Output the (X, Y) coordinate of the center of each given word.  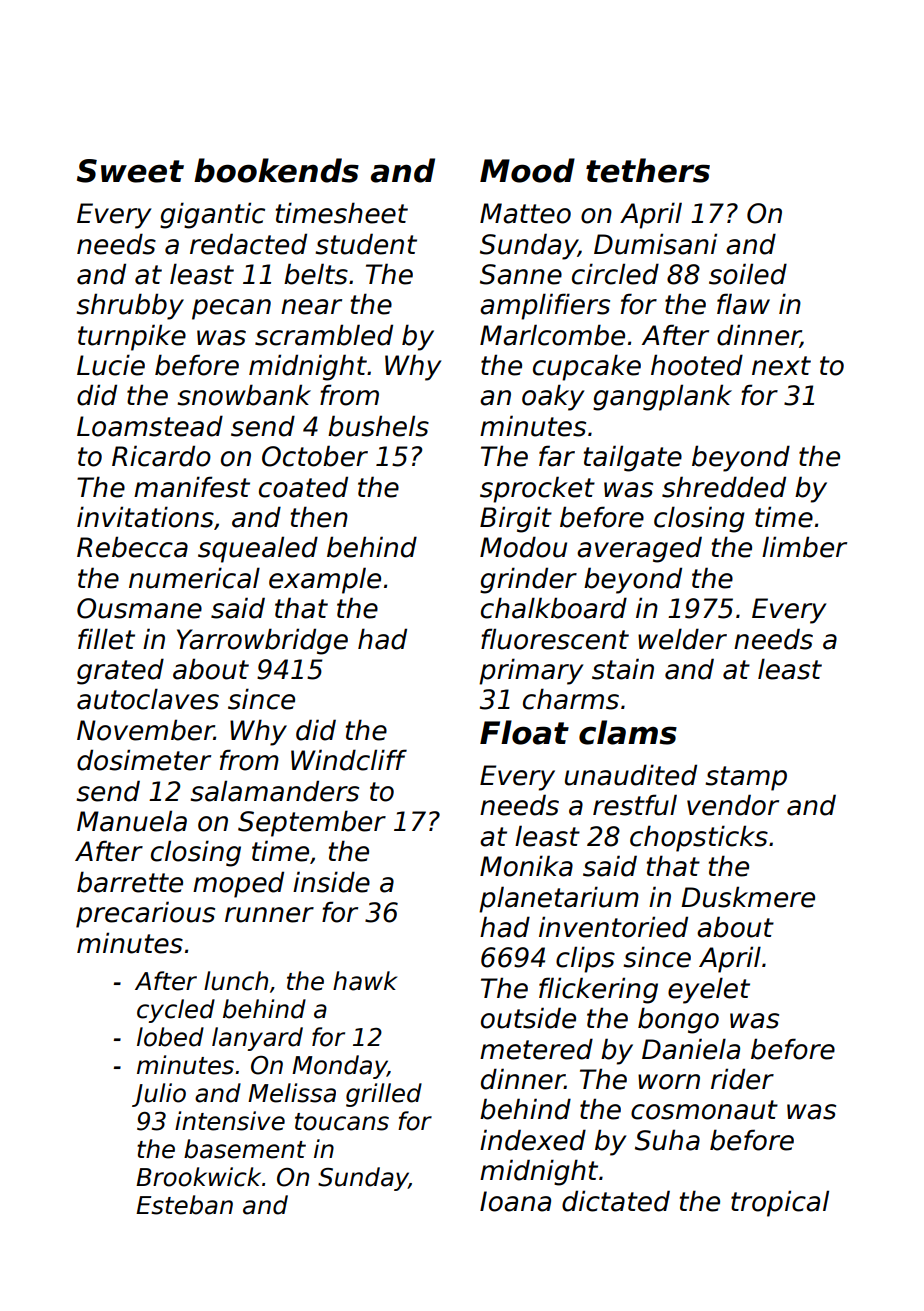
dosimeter (144, 760)
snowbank (244, 395)
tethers (648, 170)
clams (628, 732)
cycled (176, 1011)
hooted (697, 365)
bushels (378, 426)
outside (528, 1018)
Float (524, 732)
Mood (527, 170)
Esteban (184, 1205)
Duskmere (748, 897)
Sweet (130, 171)
